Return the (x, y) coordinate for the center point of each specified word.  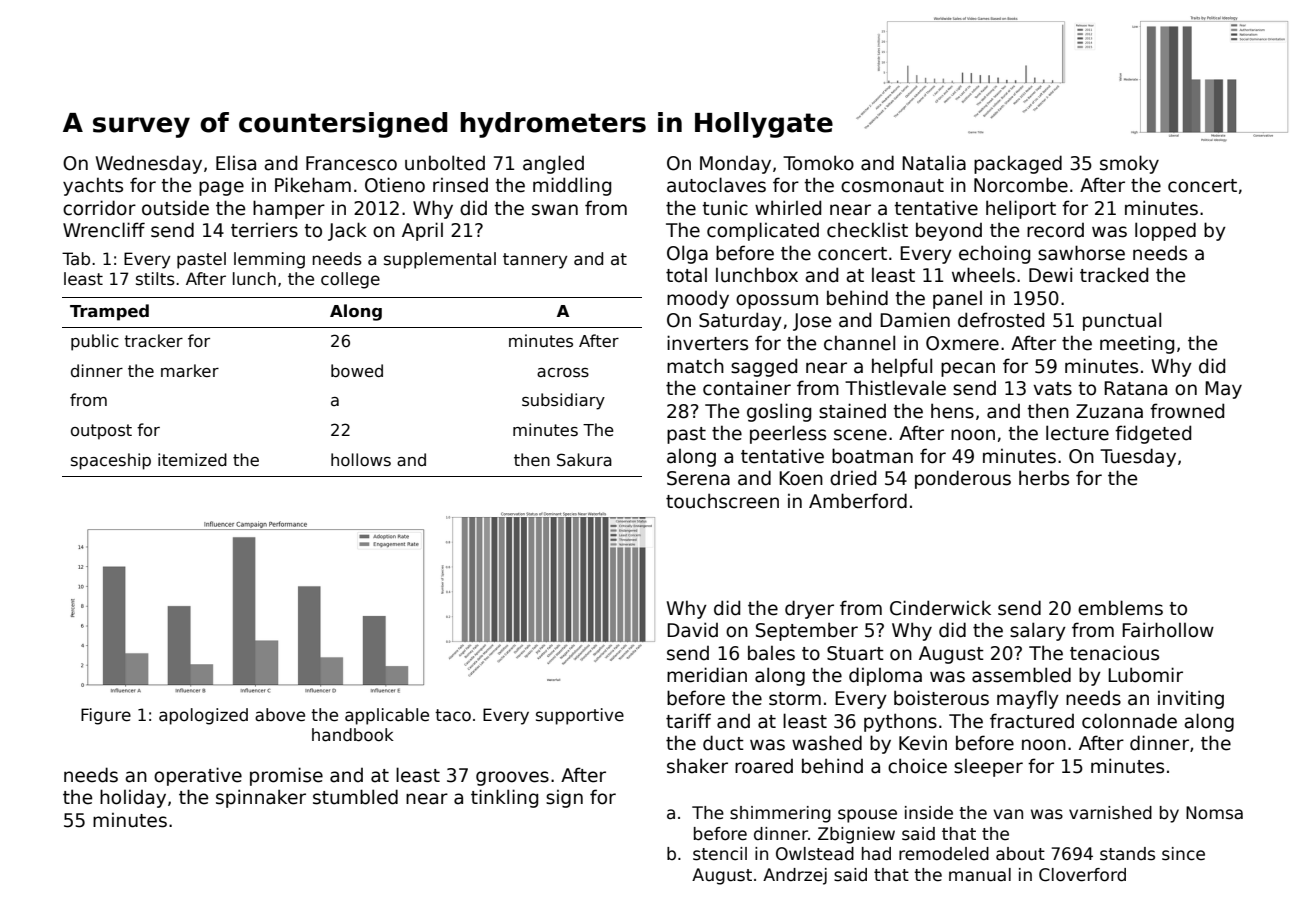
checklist (867, 230)
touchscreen (722, 501)
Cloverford (1082, 875)
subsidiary (563, 401)
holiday (133, 798)
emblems (1120, 608)
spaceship (111, 461)
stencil (720, 854)
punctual (1122, 321)
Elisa (236, 163)
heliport (1021, 209)
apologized (203, 716)
